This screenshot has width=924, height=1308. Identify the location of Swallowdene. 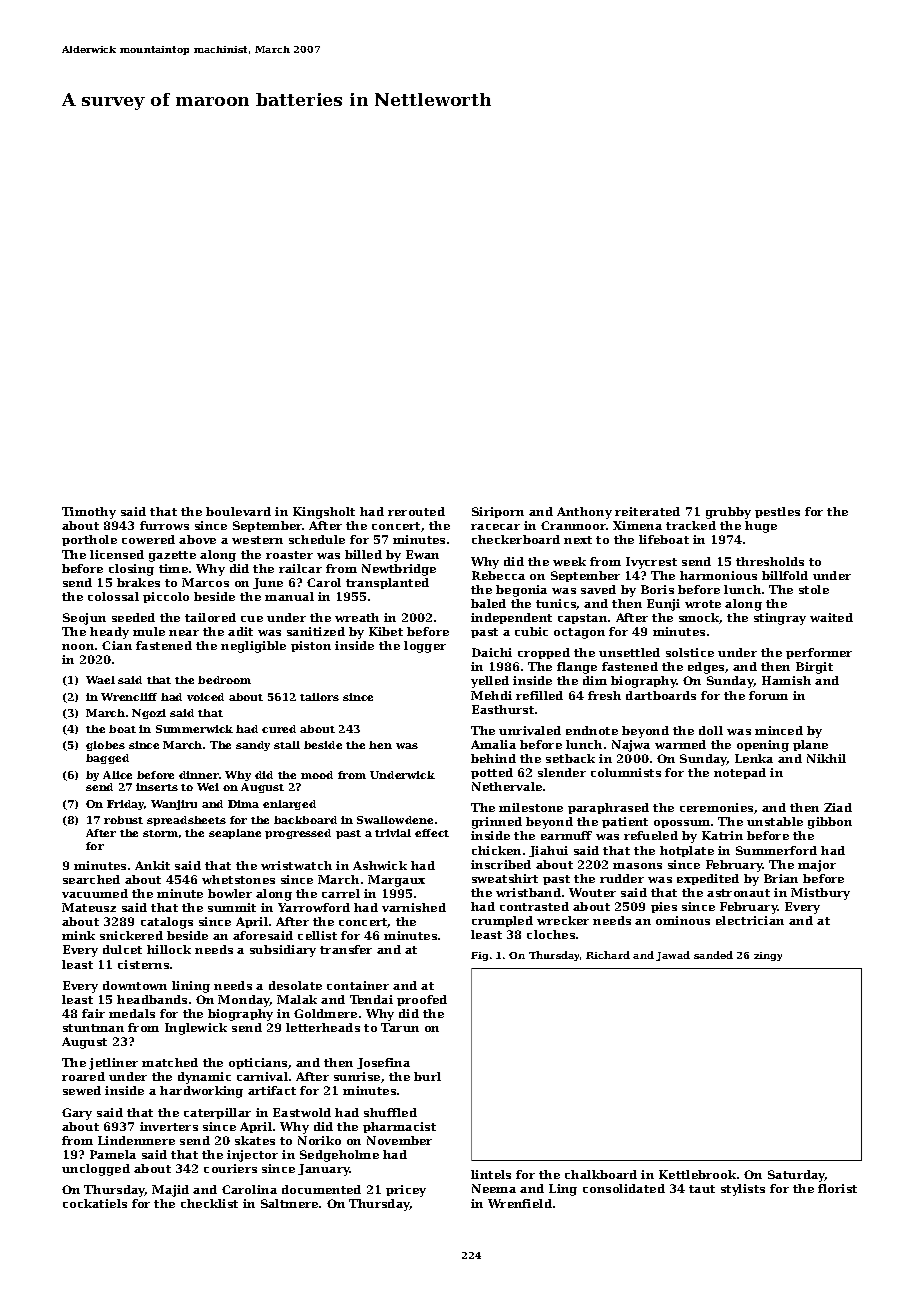
(395, 820).
